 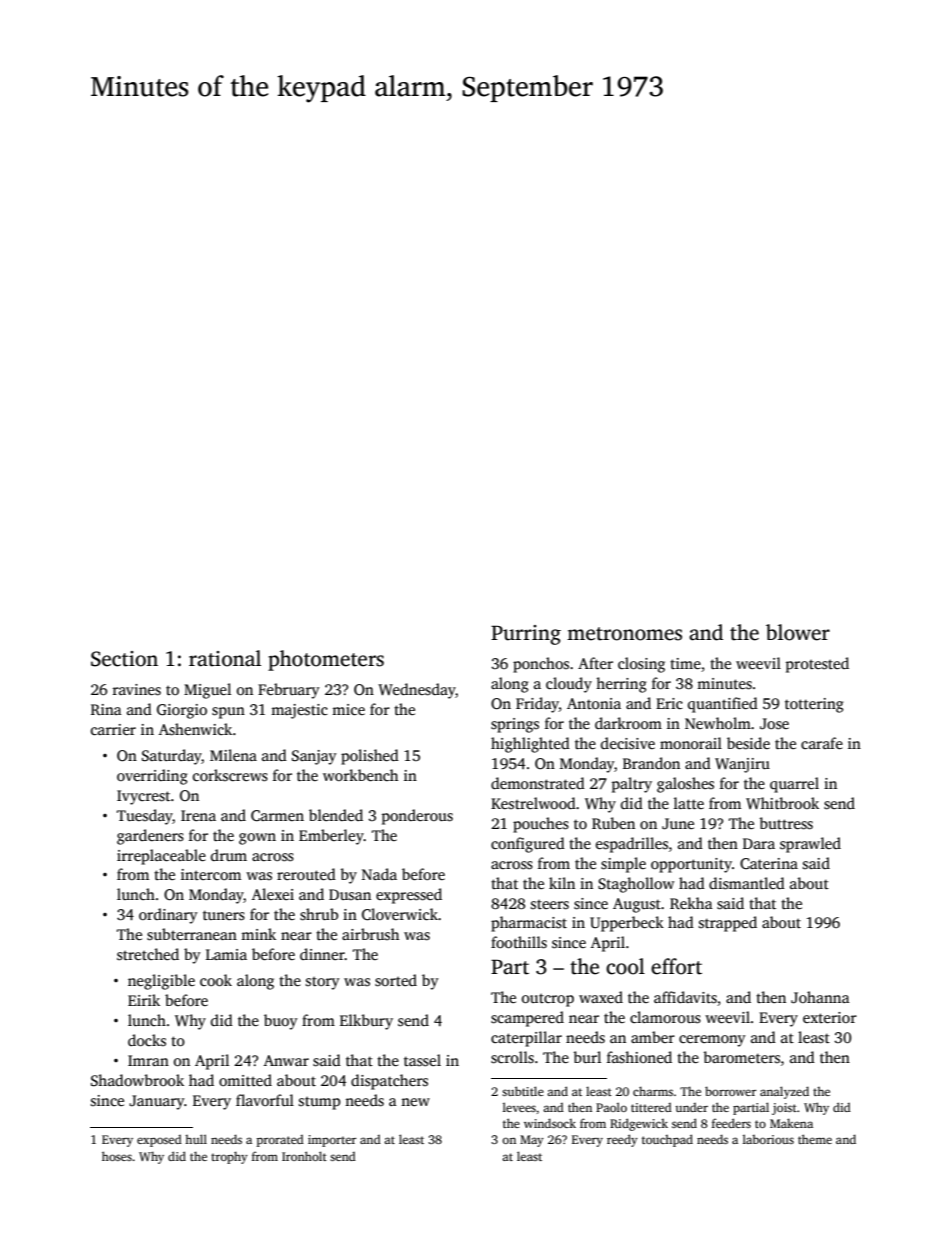 What do you see at coordinates (817, 665) in the screenshot?
I see `protested` at bounding box center [817, 665].
